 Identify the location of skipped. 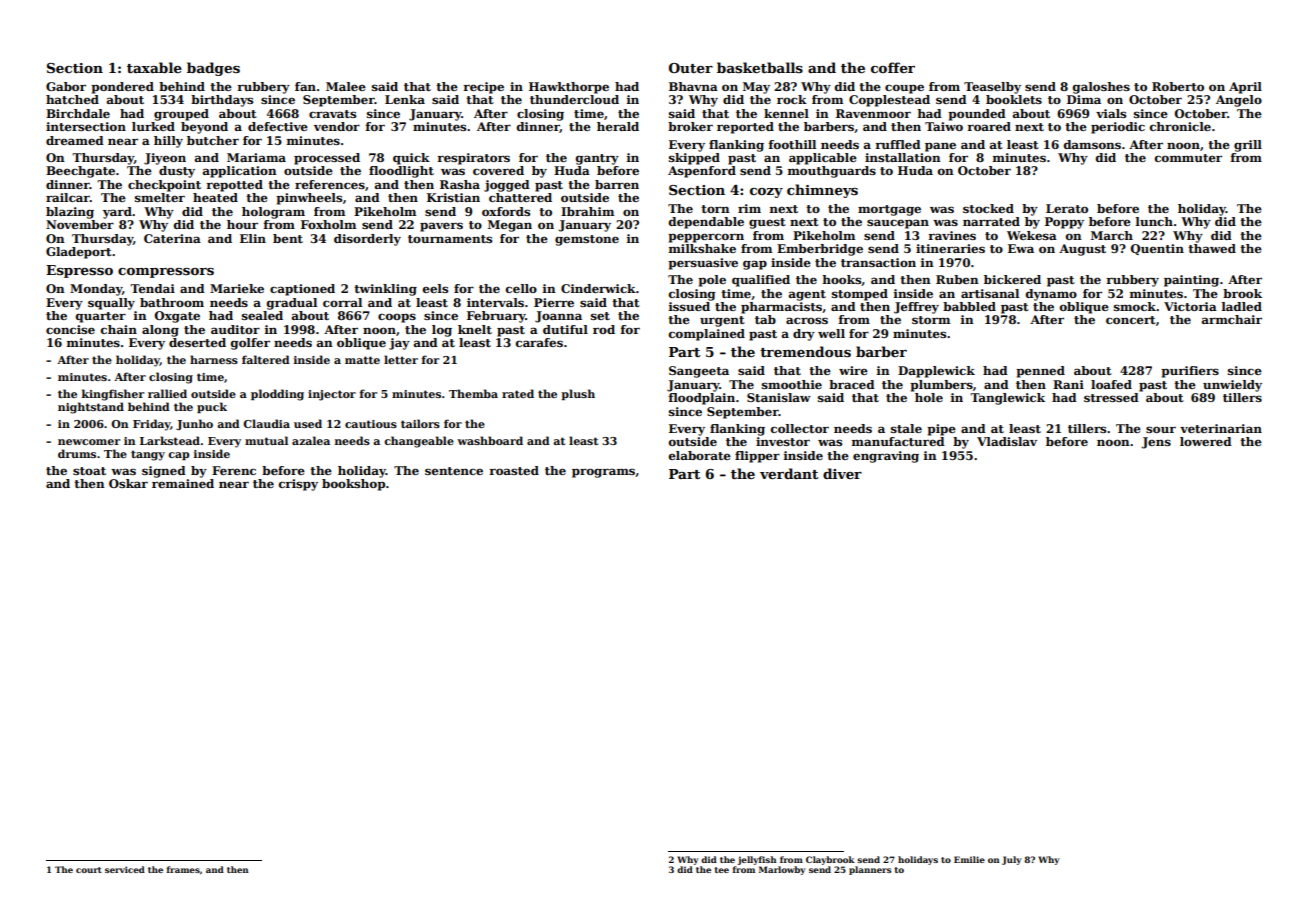
(694, 159).
